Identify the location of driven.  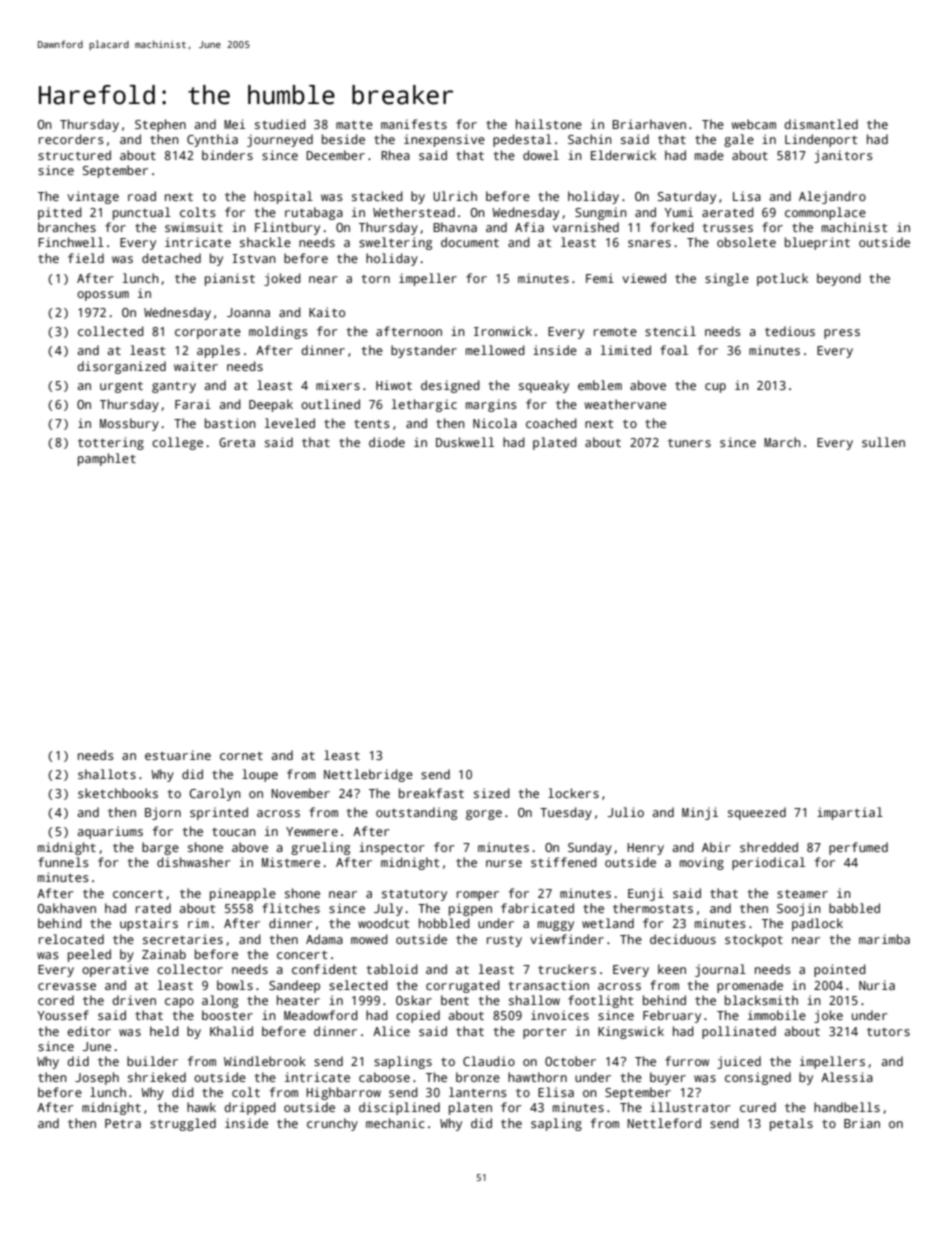
(134, 1000).
